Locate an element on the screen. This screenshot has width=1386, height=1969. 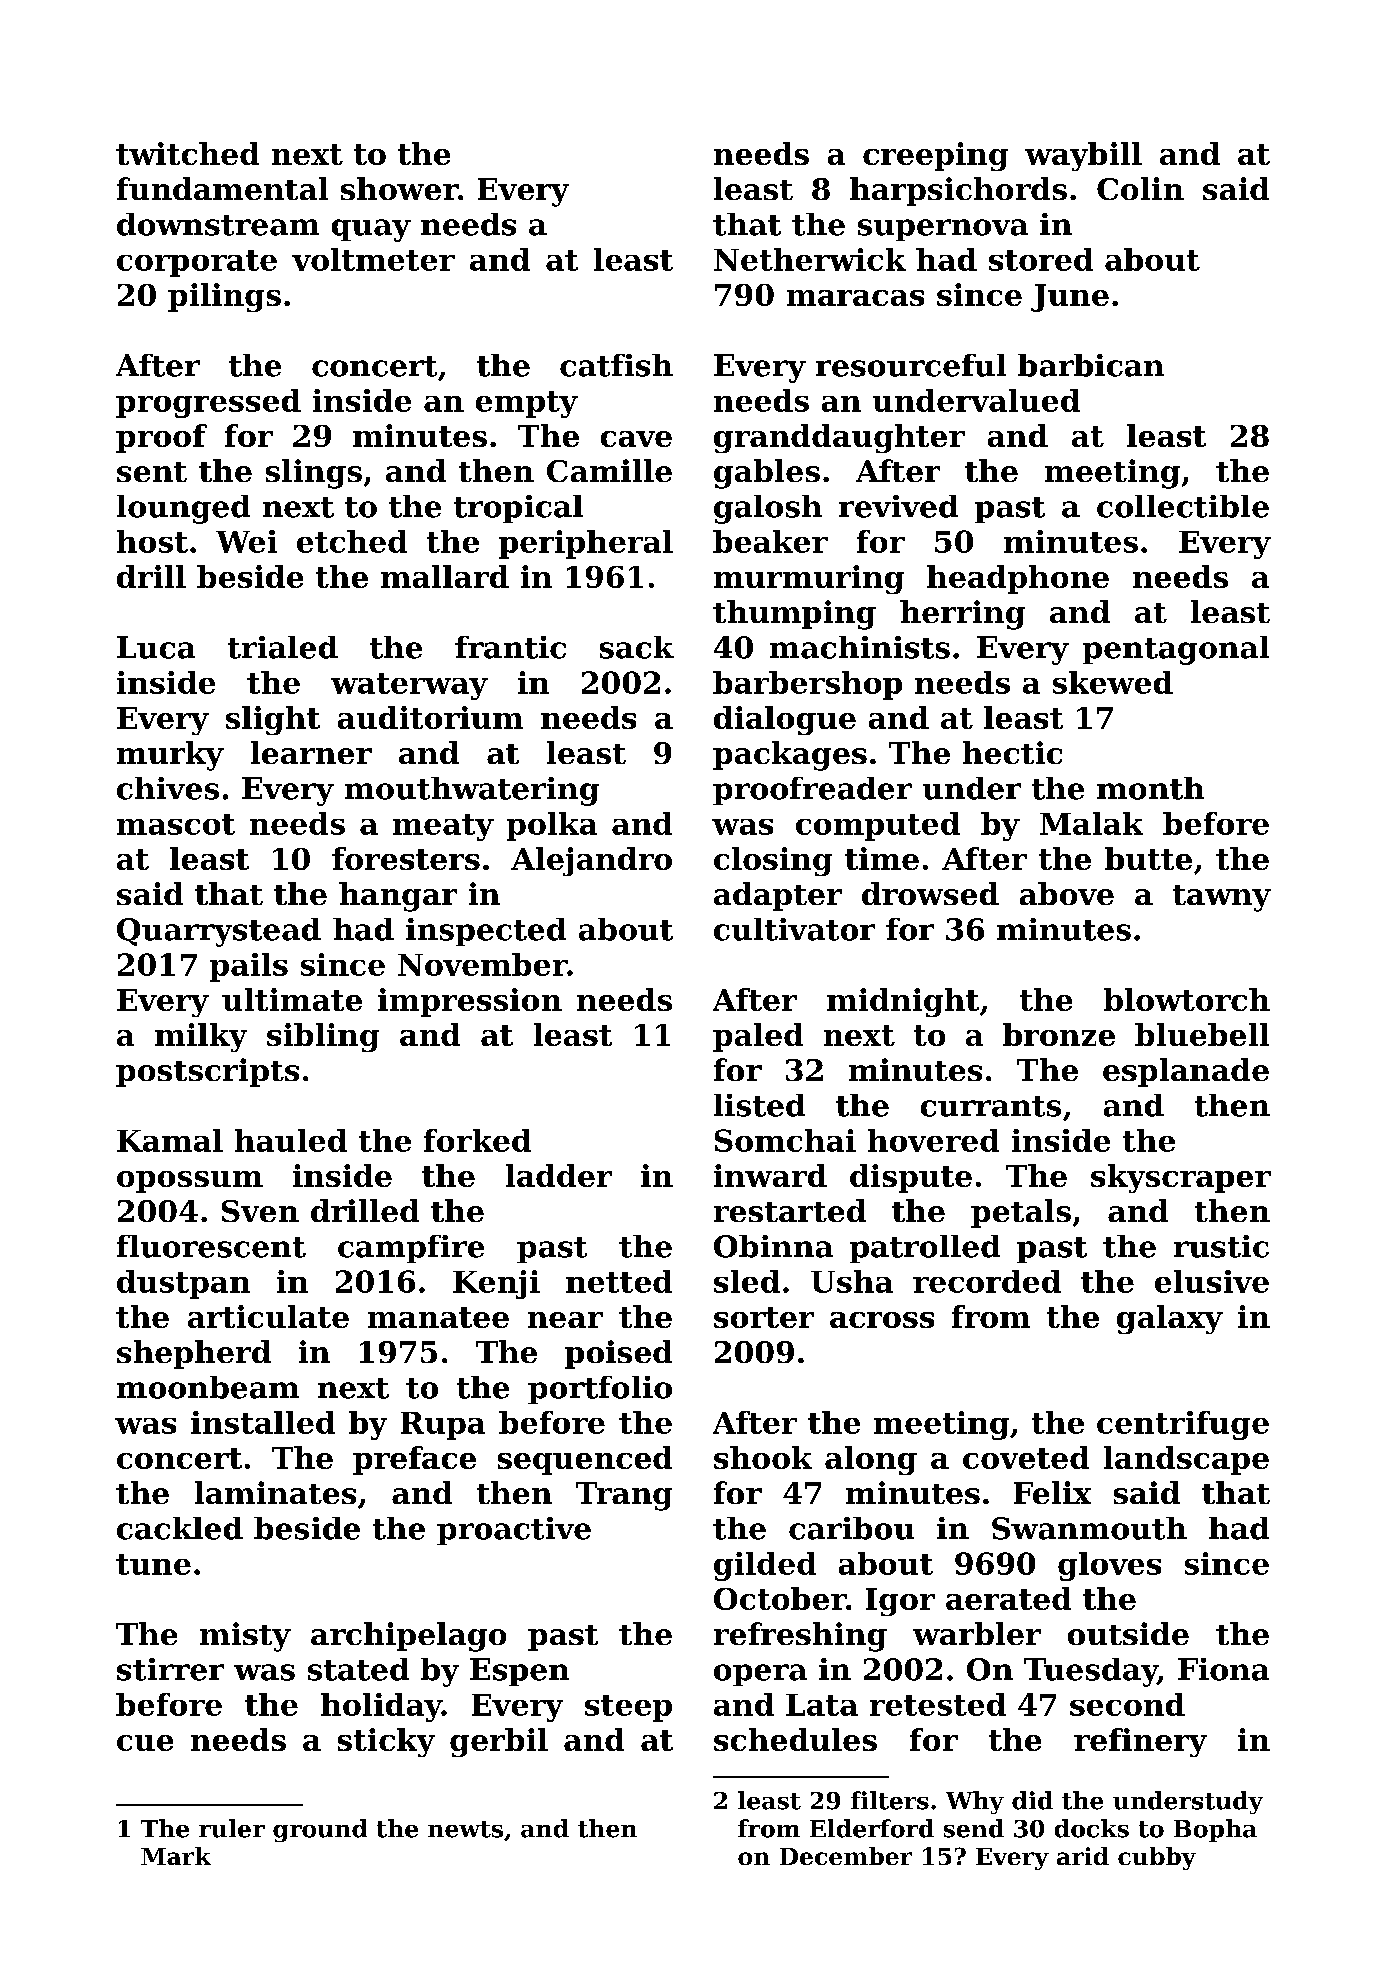
skyscraper is located at coordinates (1181, 1178).
